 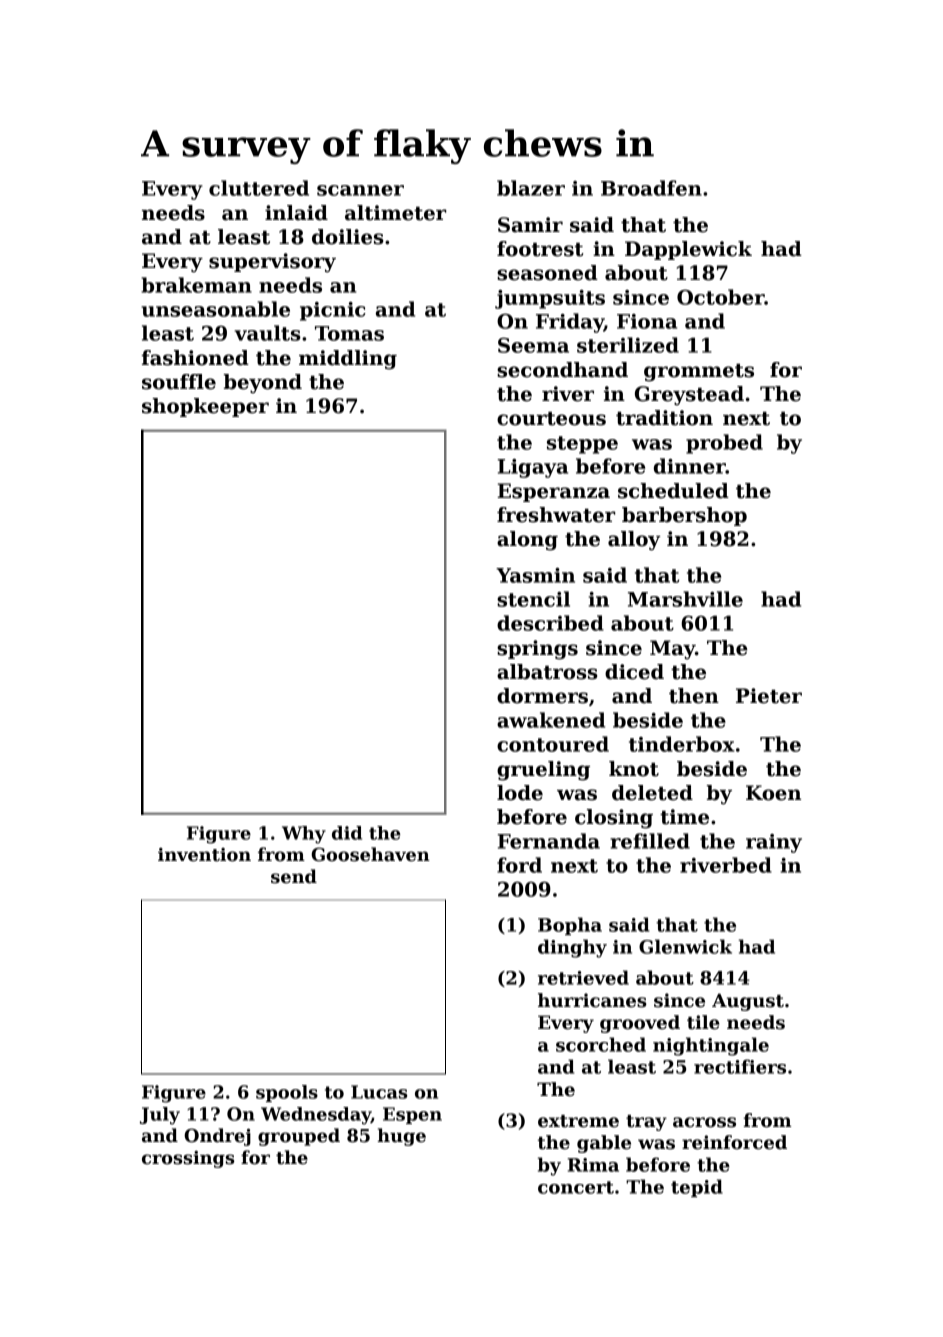 What do you see at coordinates (685, 946) in the page?
I see `Glenwick` at bounding box center [685, 946].
